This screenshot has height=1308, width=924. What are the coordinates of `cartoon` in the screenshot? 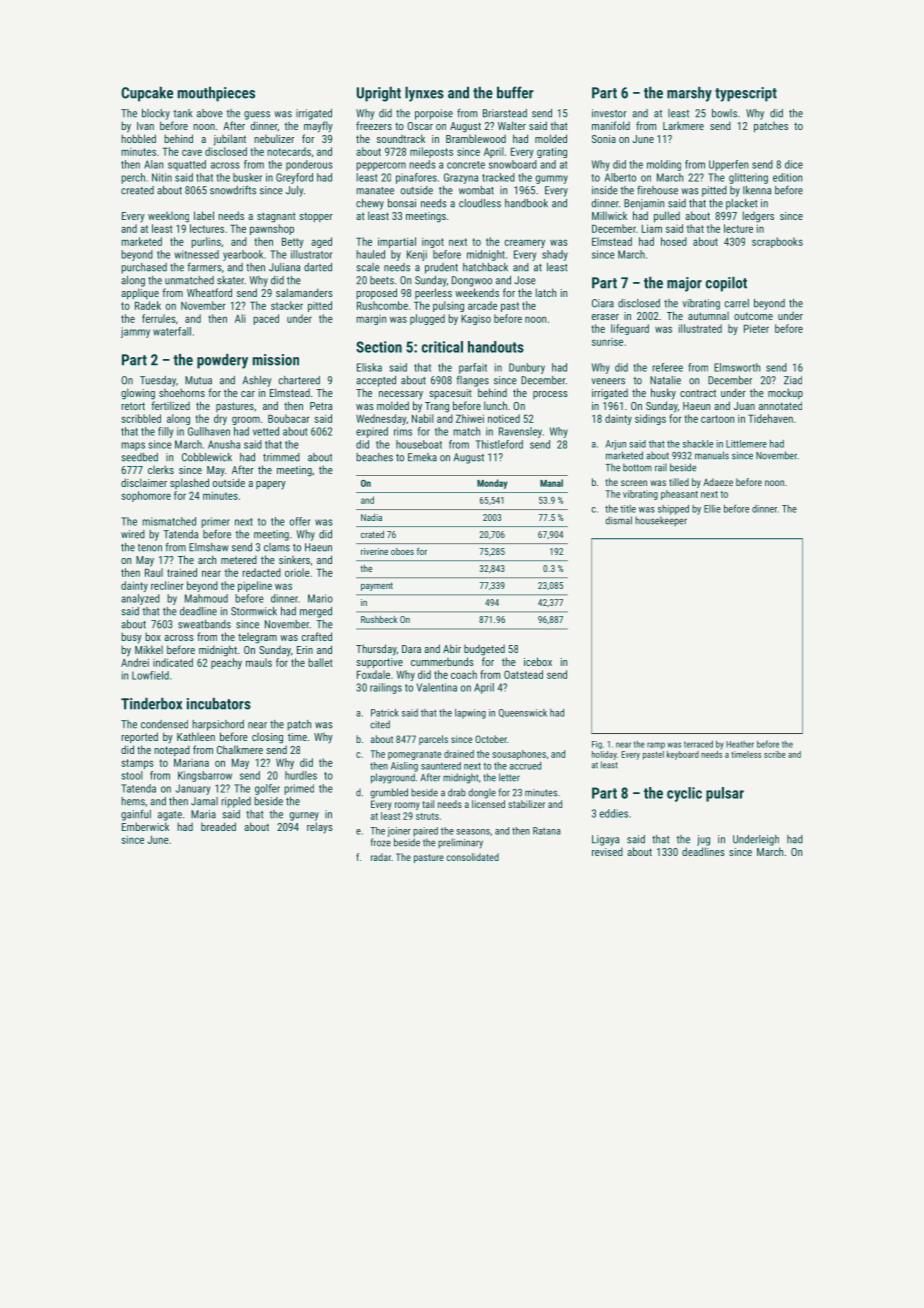 It's located at (717, 419).
